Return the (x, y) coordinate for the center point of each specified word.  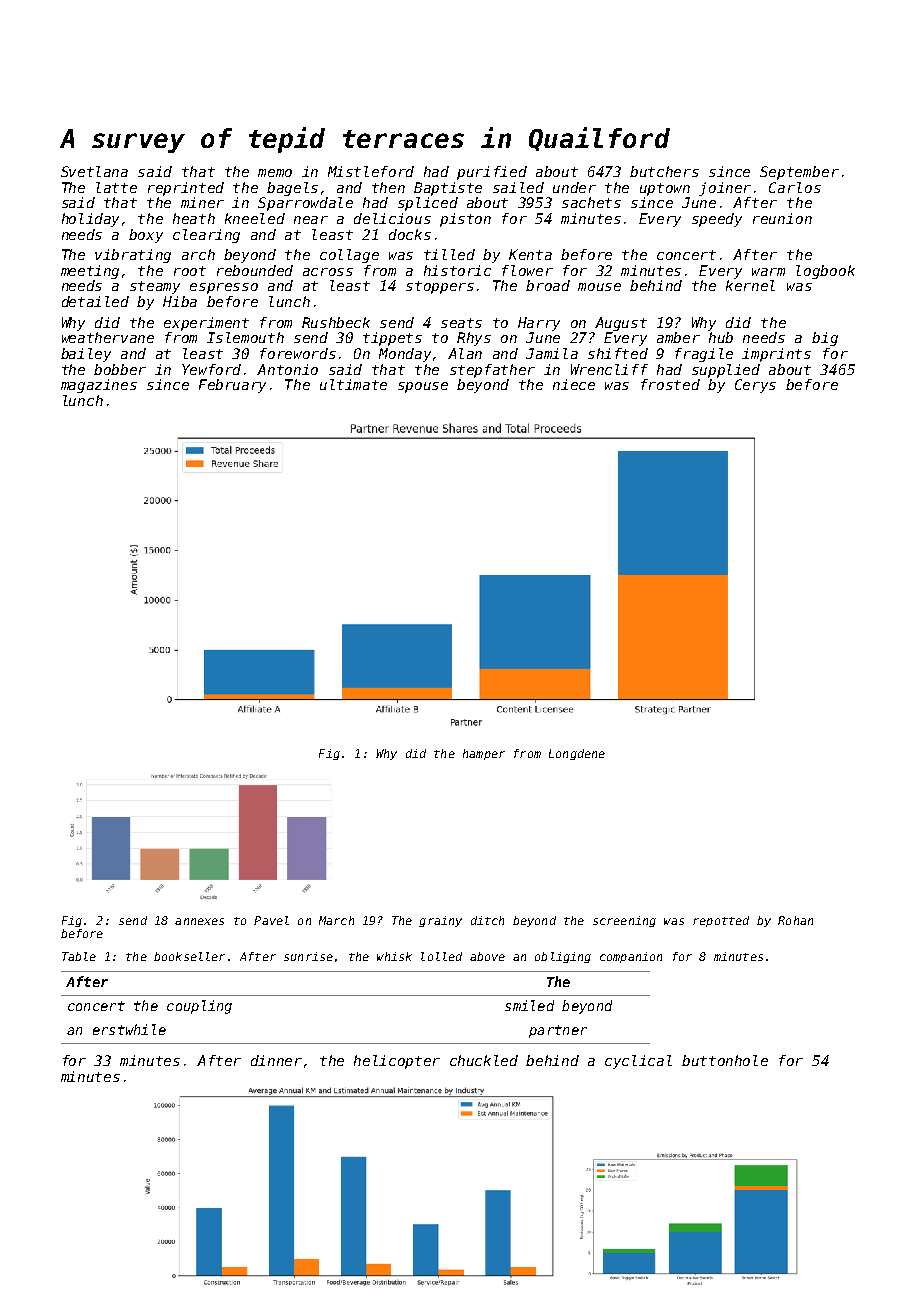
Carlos (795, 187)
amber (678, 337)
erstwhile (129, 1029)
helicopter (397, 1062)
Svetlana (94, 171)
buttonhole (725, 1060)
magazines (99, 386)
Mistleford (371, 171)
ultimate (353, 384)
